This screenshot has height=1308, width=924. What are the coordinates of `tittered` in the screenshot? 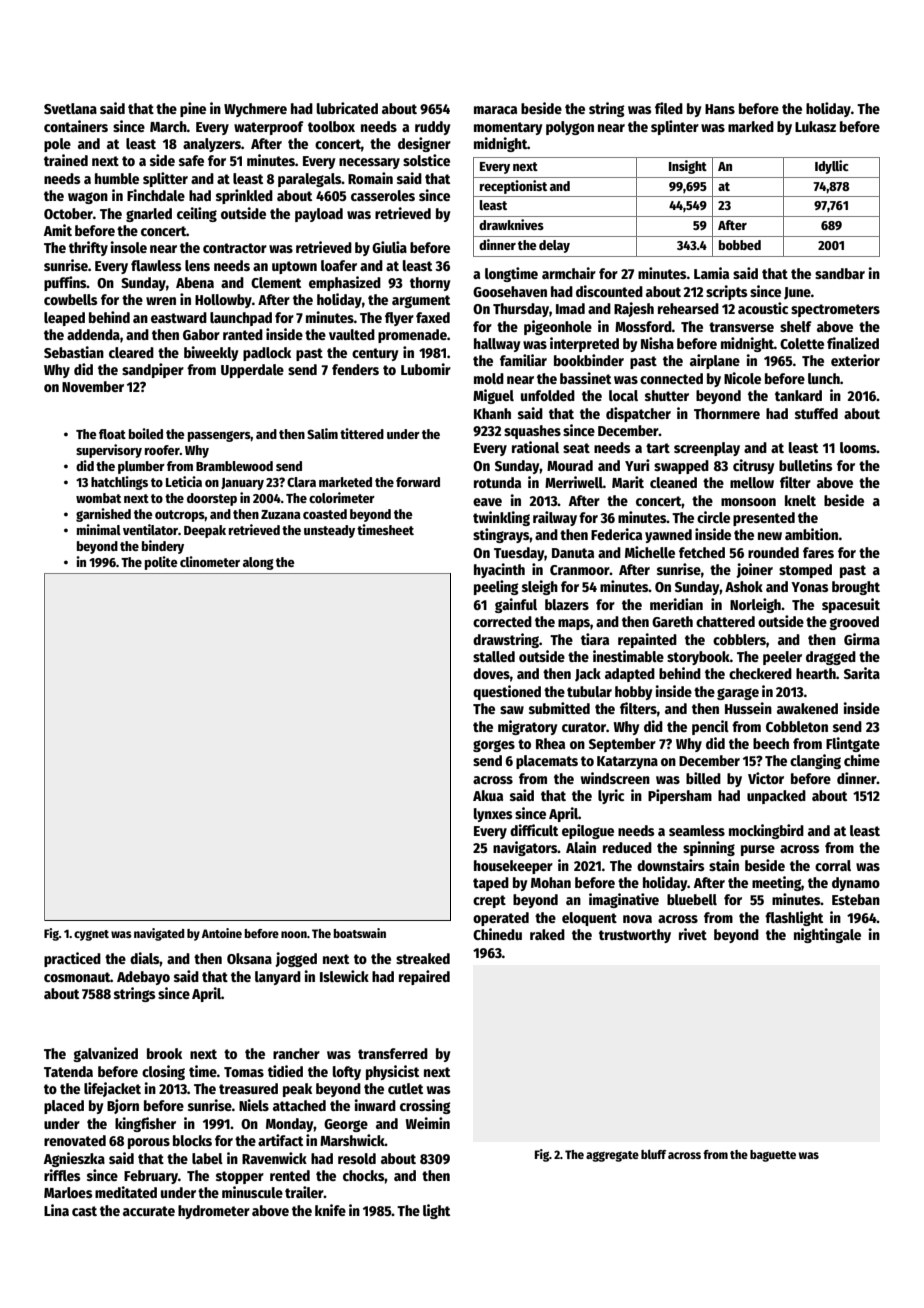 It's located at (362, 433).
